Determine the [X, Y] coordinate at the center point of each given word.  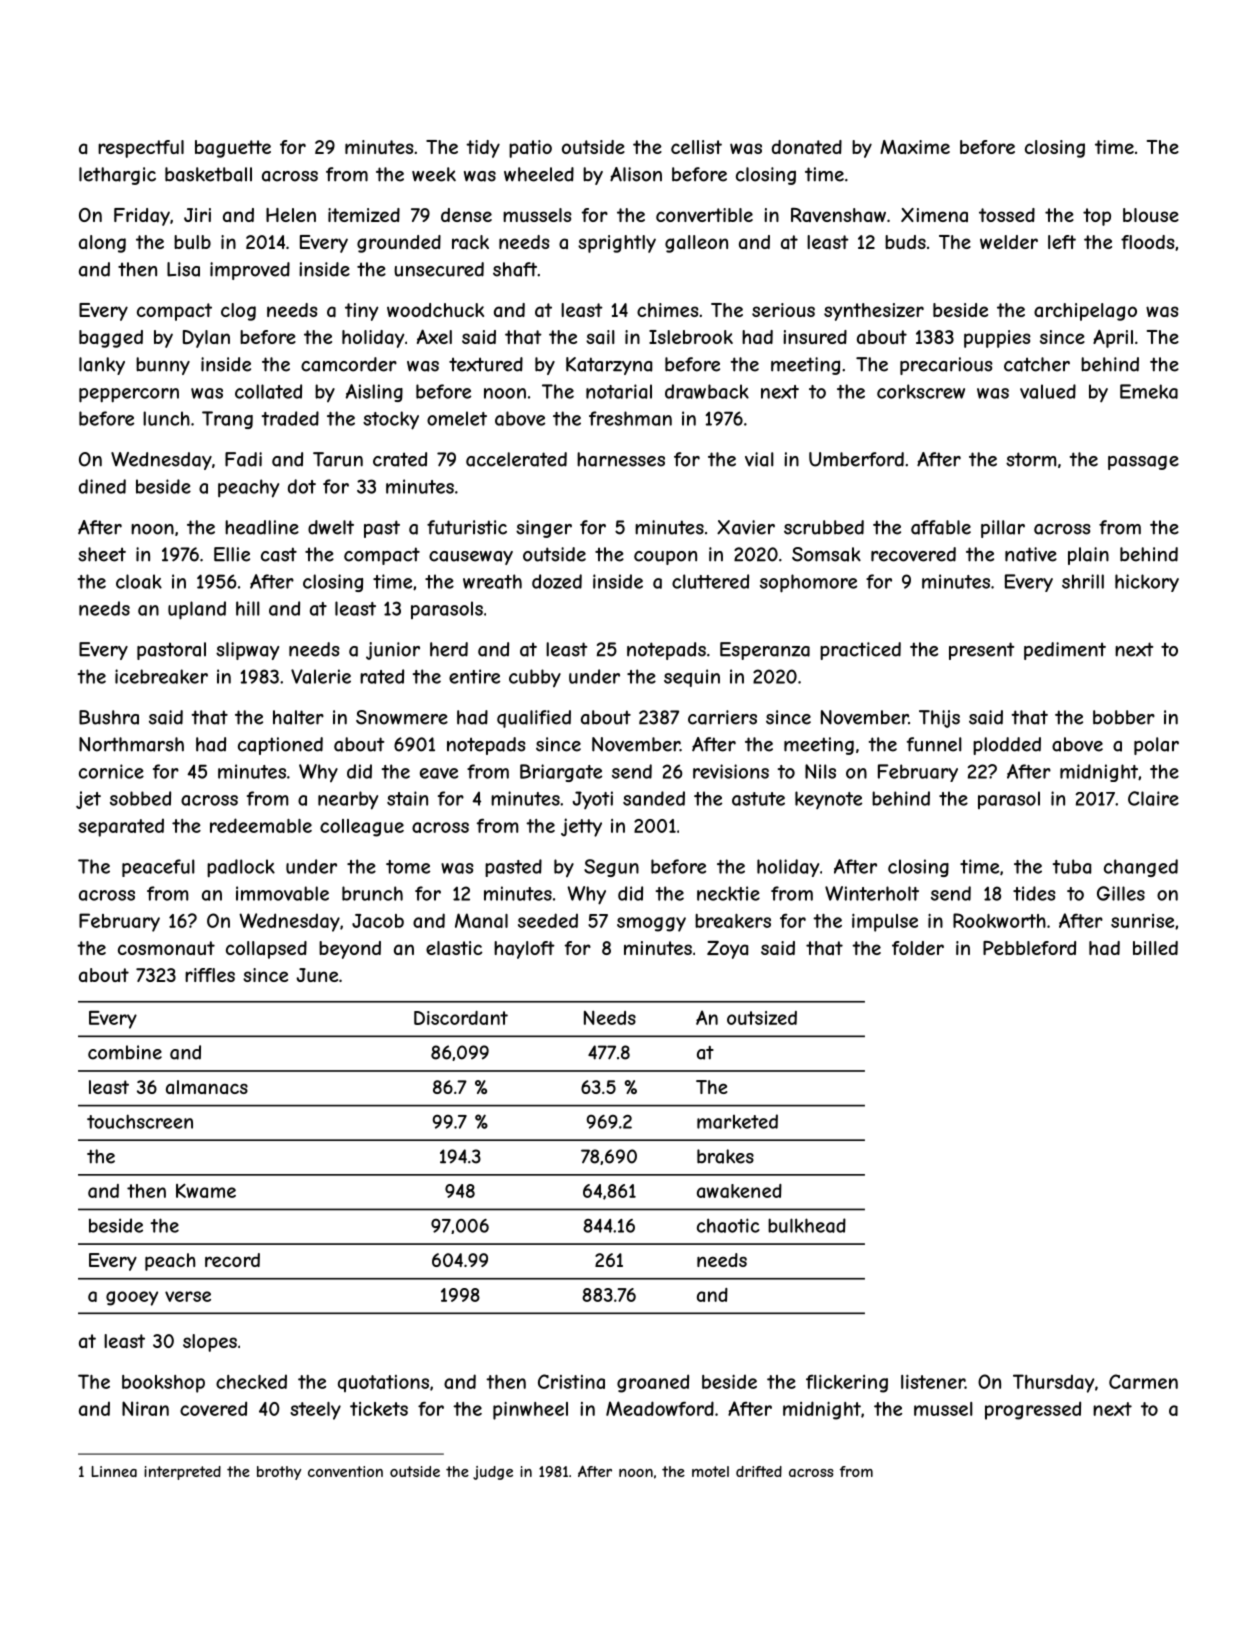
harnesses [621, 459]
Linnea [114, 1471]
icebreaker [161, 676]
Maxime [915, 147]
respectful [141, 149]
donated [807, 147]
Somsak [826, 554]
